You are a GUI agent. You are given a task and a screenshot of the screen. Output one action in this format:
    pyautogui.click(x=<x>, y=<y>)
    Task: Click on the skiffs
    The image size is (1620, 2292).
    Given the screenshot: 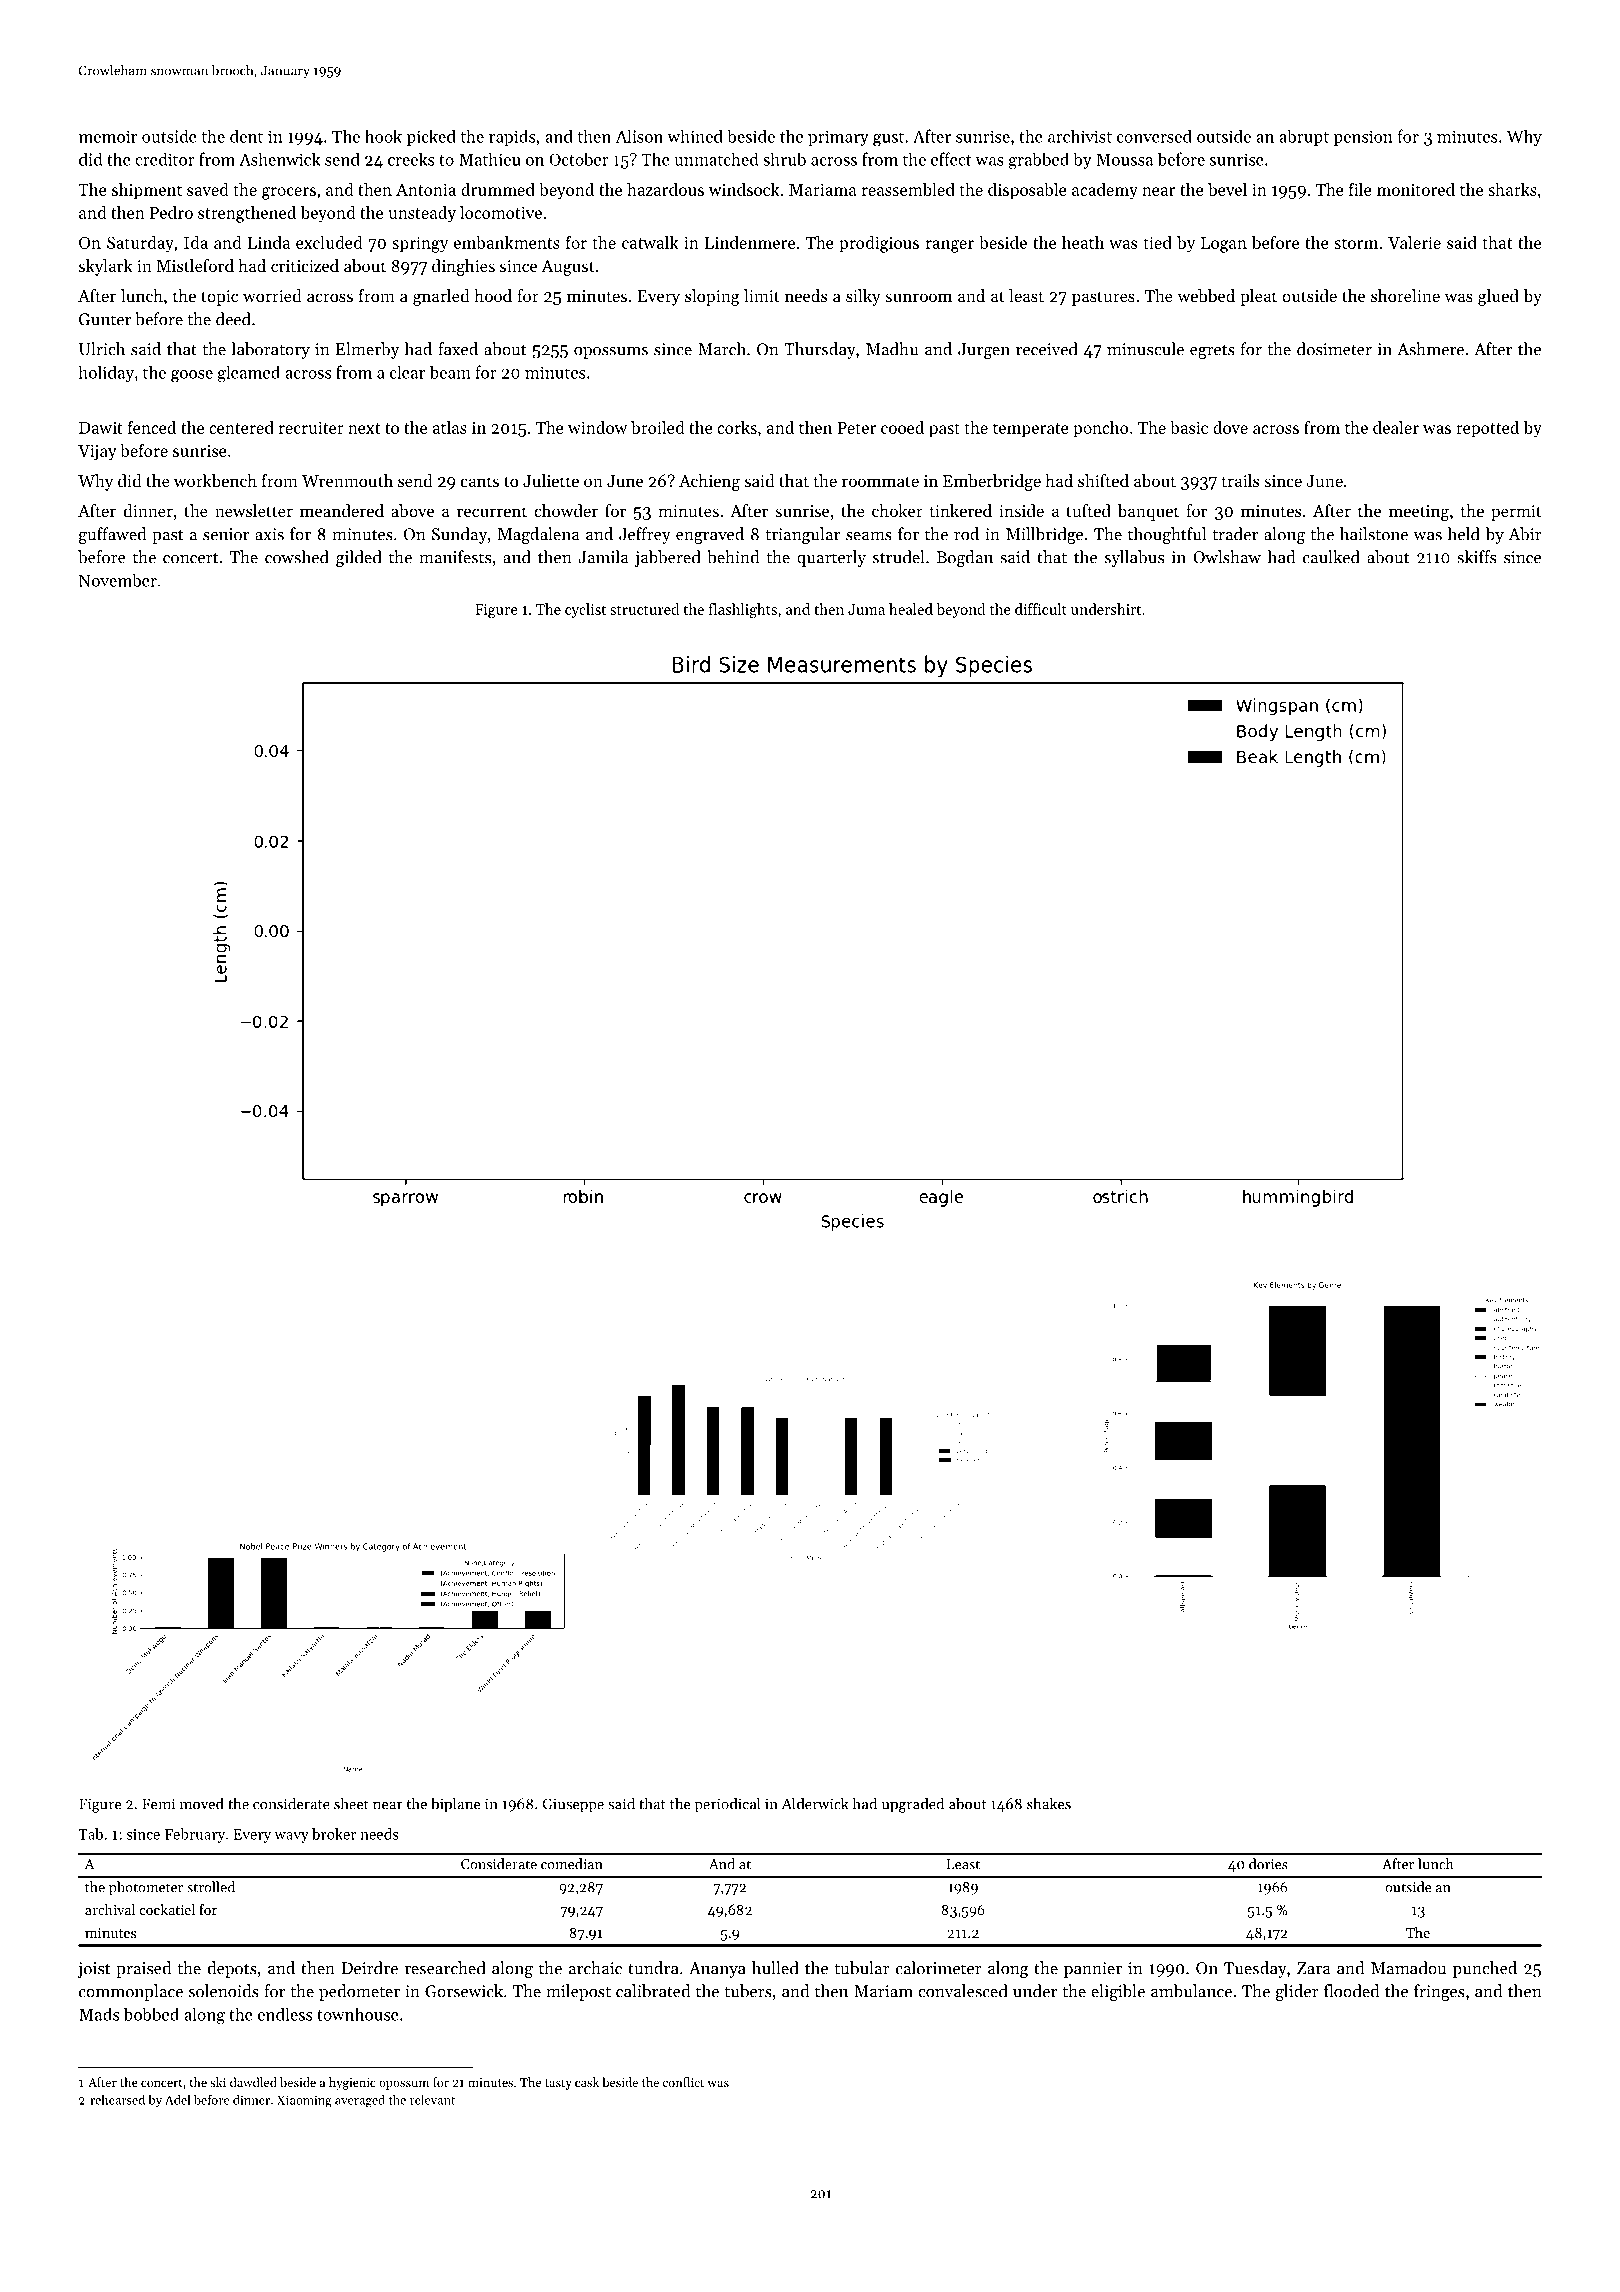 What is the action you would take?
    pyautogui.click(x=1476, y=557)
